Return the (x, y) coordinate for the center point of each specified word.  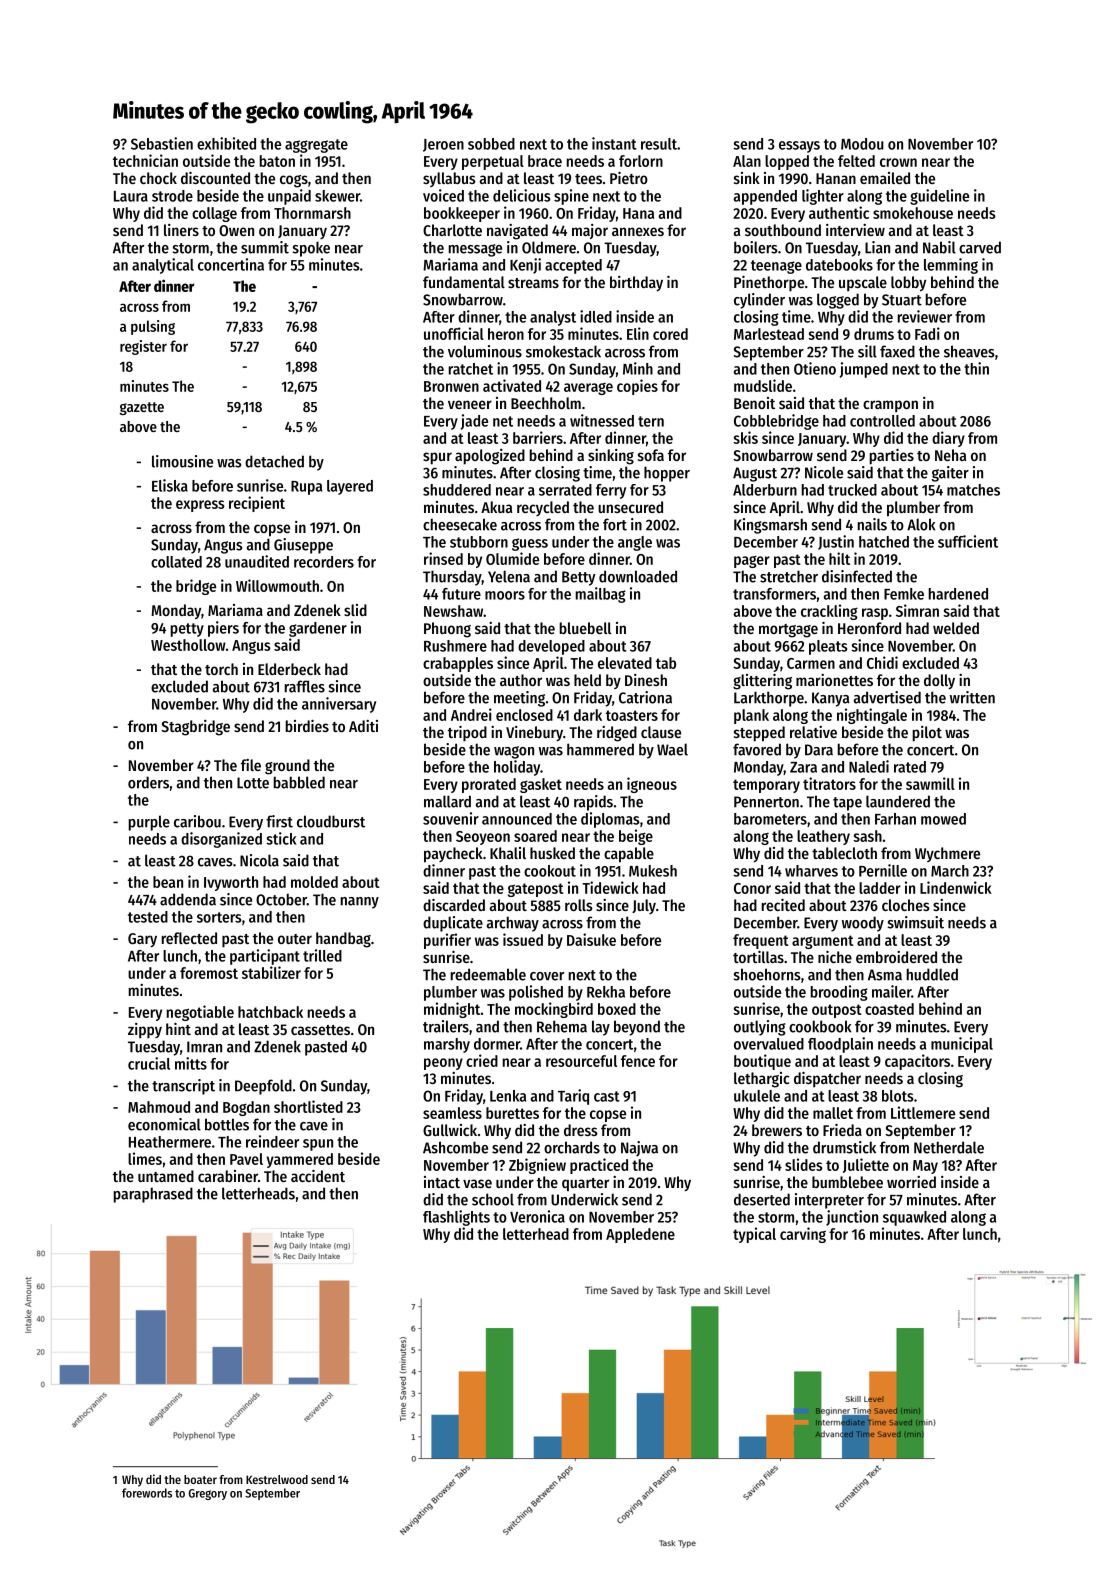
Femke (904, 594)
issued (523, 939)
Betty (579, 578)
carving (803, 1235)
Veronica (537, 1216)
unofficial (454, 333)
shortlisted (308, 1106)
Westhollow (188, 645)
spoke (311, 249)
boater (200, 1479)
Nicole (824, 472)
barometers (770, 819)
